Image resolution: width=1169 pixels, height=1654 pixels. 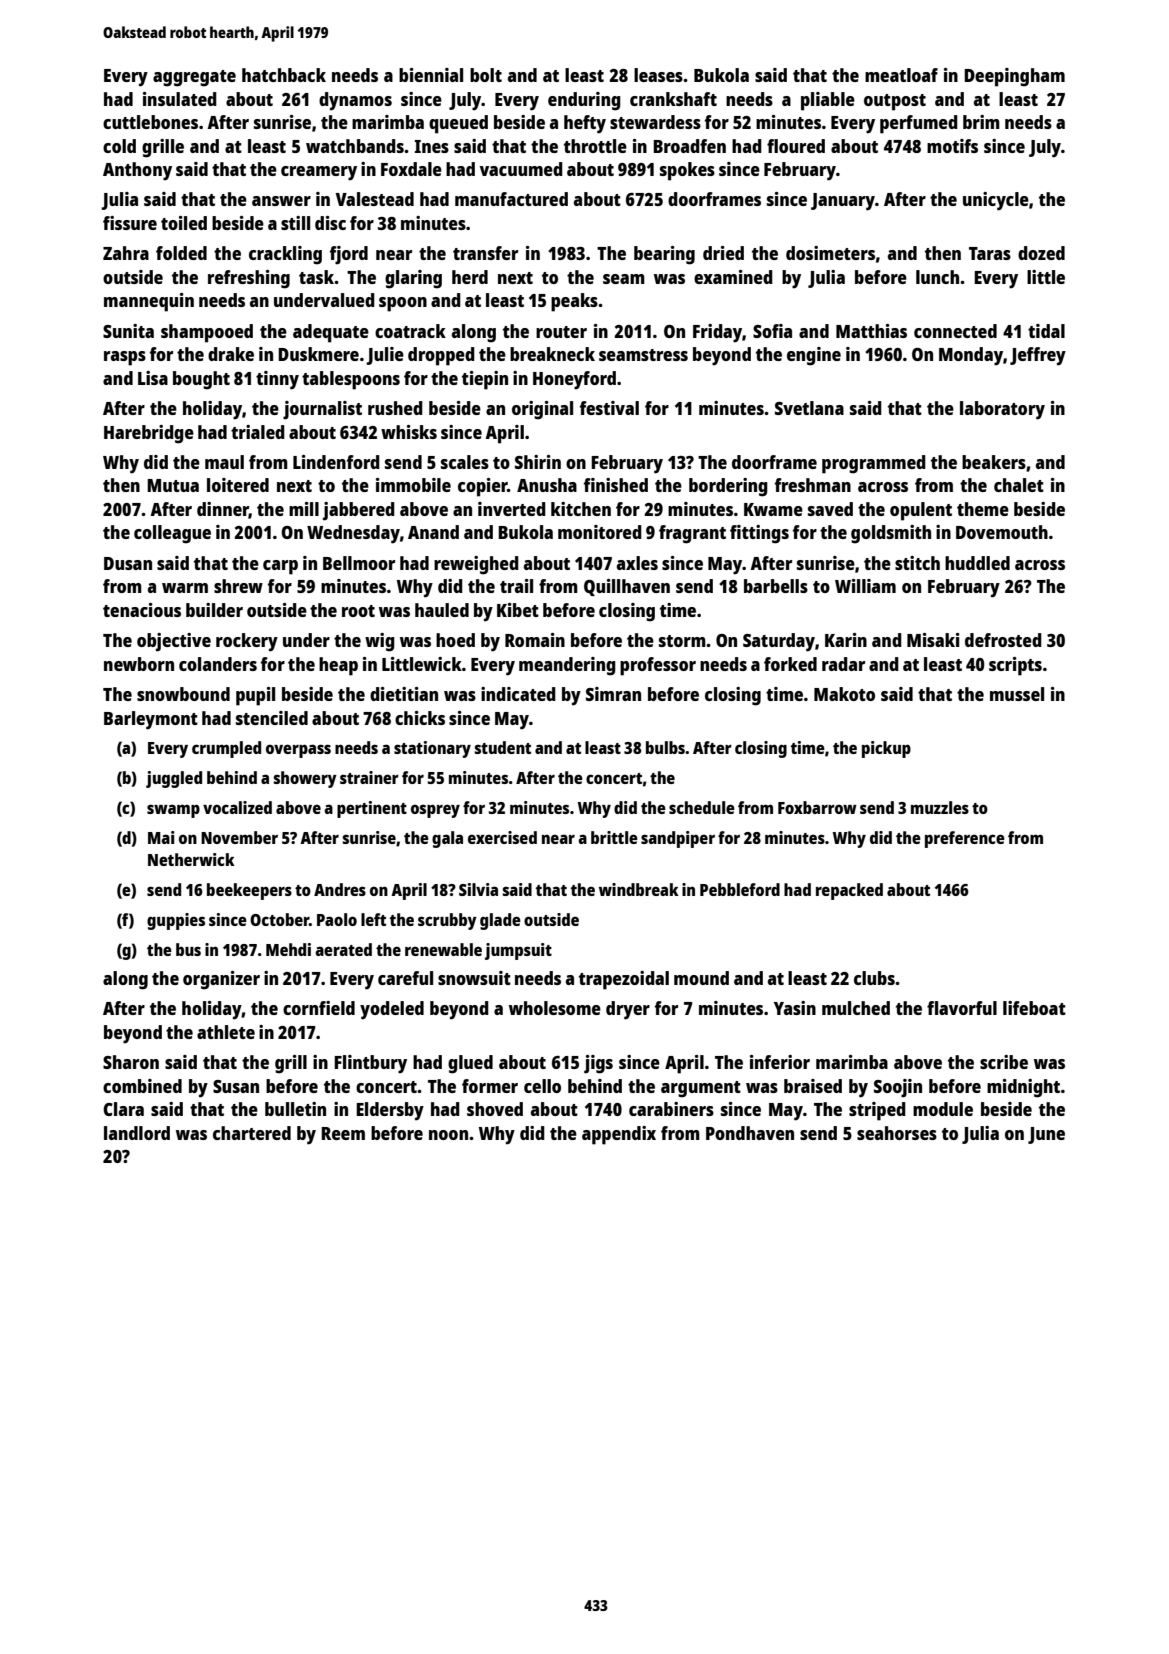 I want to click on aggregate, so click(x=194, y=78).
